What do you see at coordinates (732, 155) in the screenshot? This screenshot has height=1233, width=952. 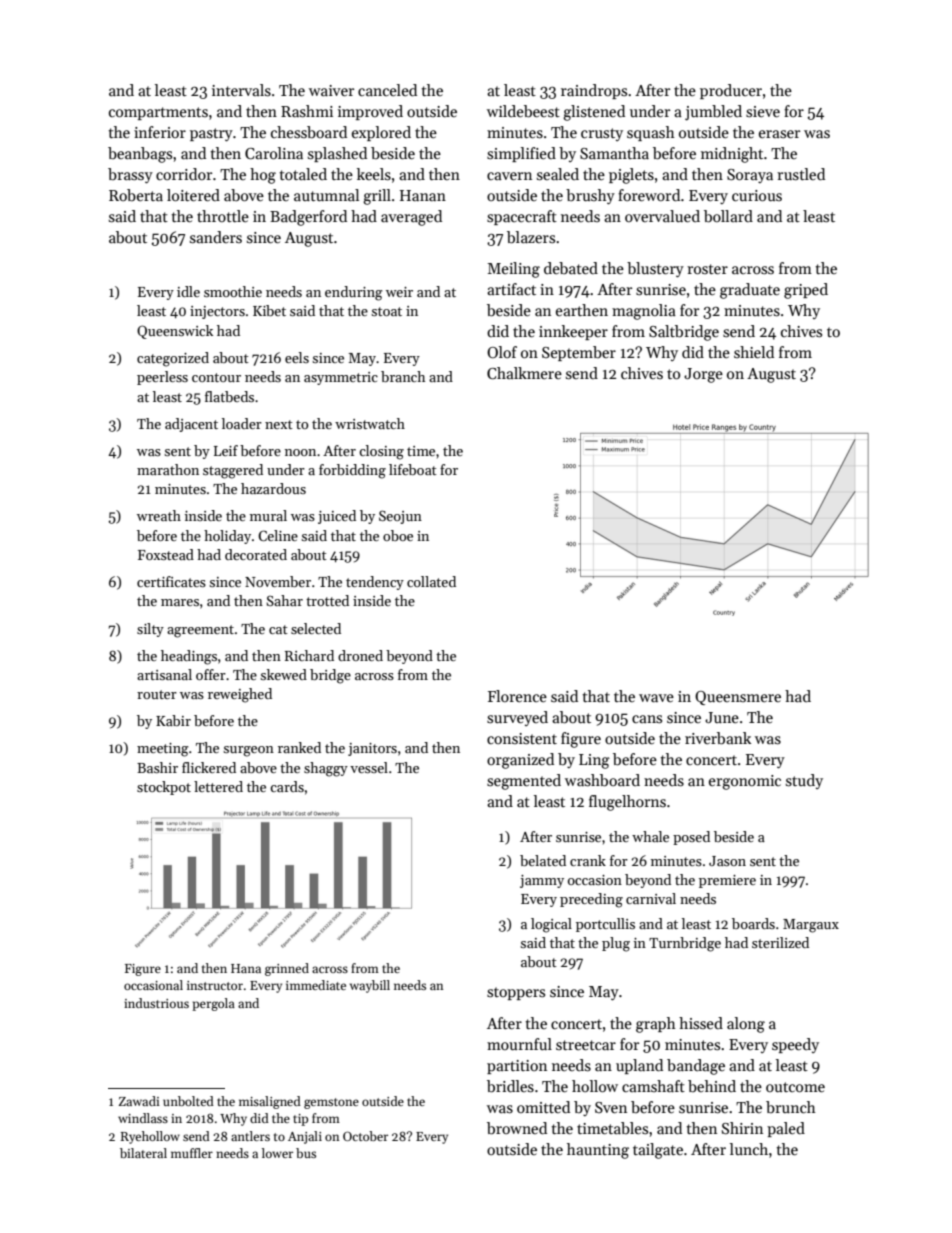 I see `midnight` at bounding box center [732, 155].
